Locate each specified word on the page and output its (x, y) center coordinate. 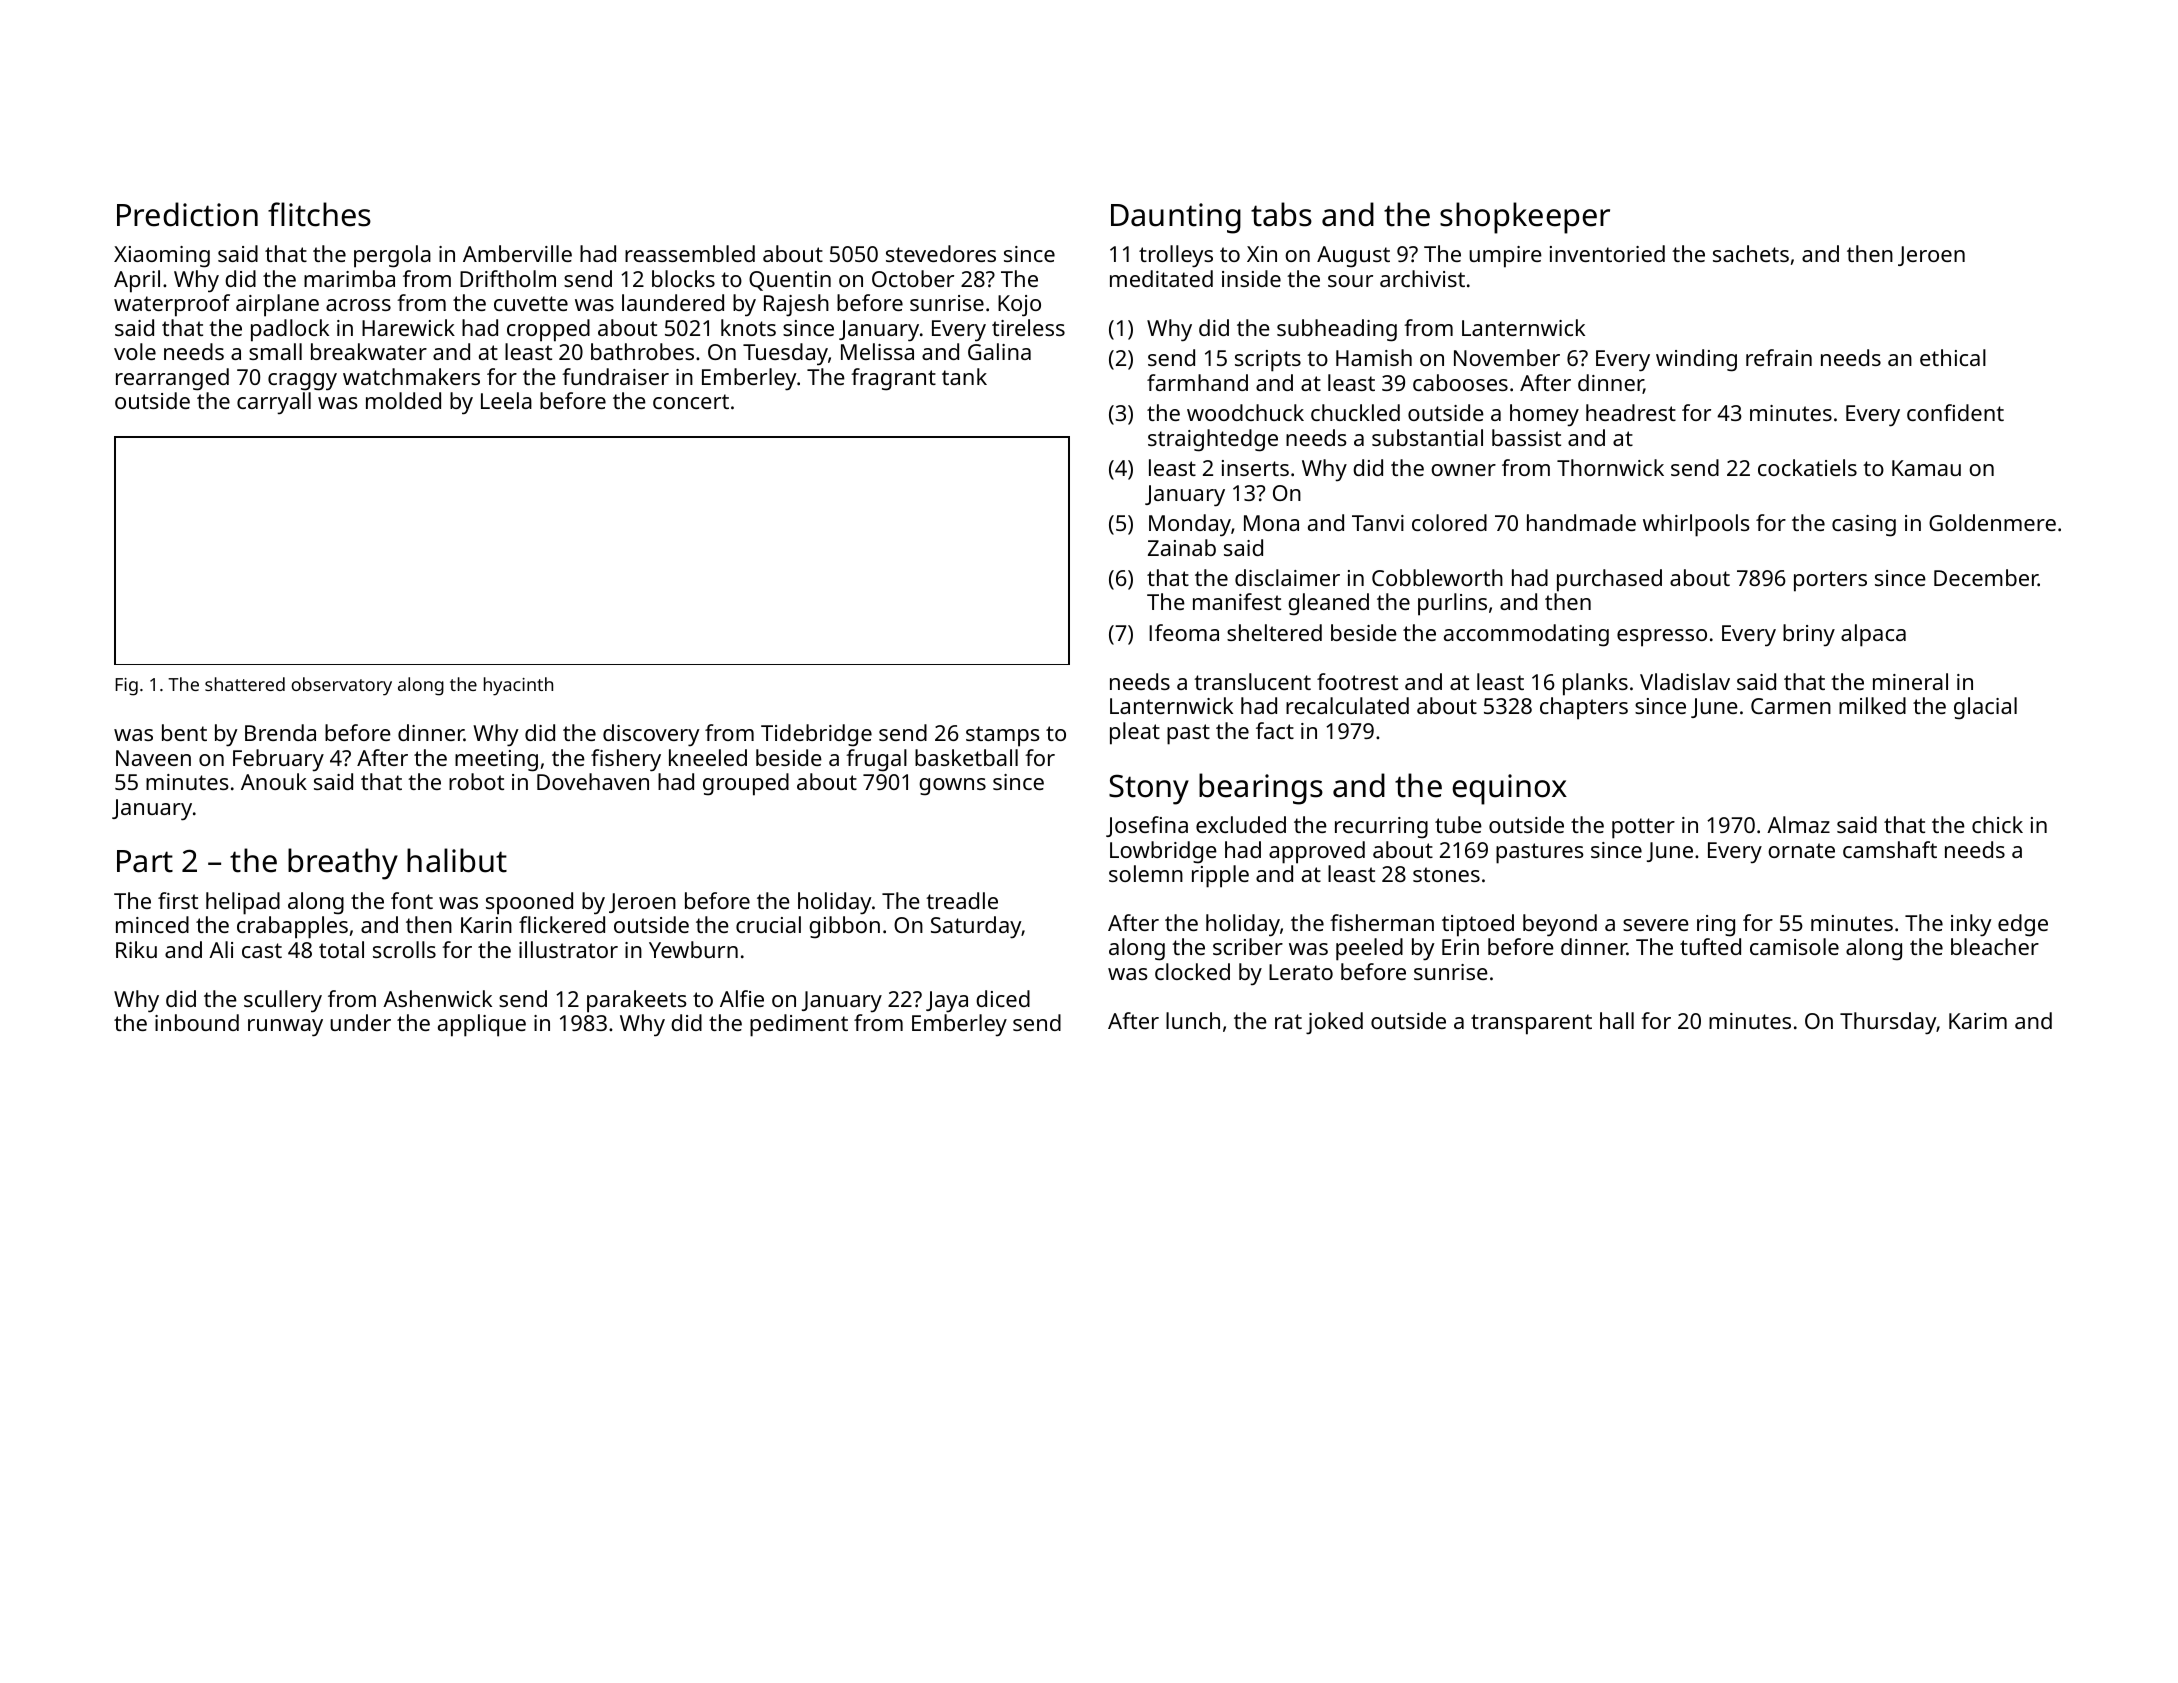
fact (1275, 730)
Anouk (274, 781)
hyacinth (518, 686)
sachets (1751, 253)
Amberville (517, 253)
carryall (274, 403)
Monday (1190, 525)
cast (262, 950)
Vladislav (1685, 681)
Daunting (1176, 218)
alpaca (1873, 635)
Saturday (976, 927)
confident (1955, 412)
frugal (876, 760)
